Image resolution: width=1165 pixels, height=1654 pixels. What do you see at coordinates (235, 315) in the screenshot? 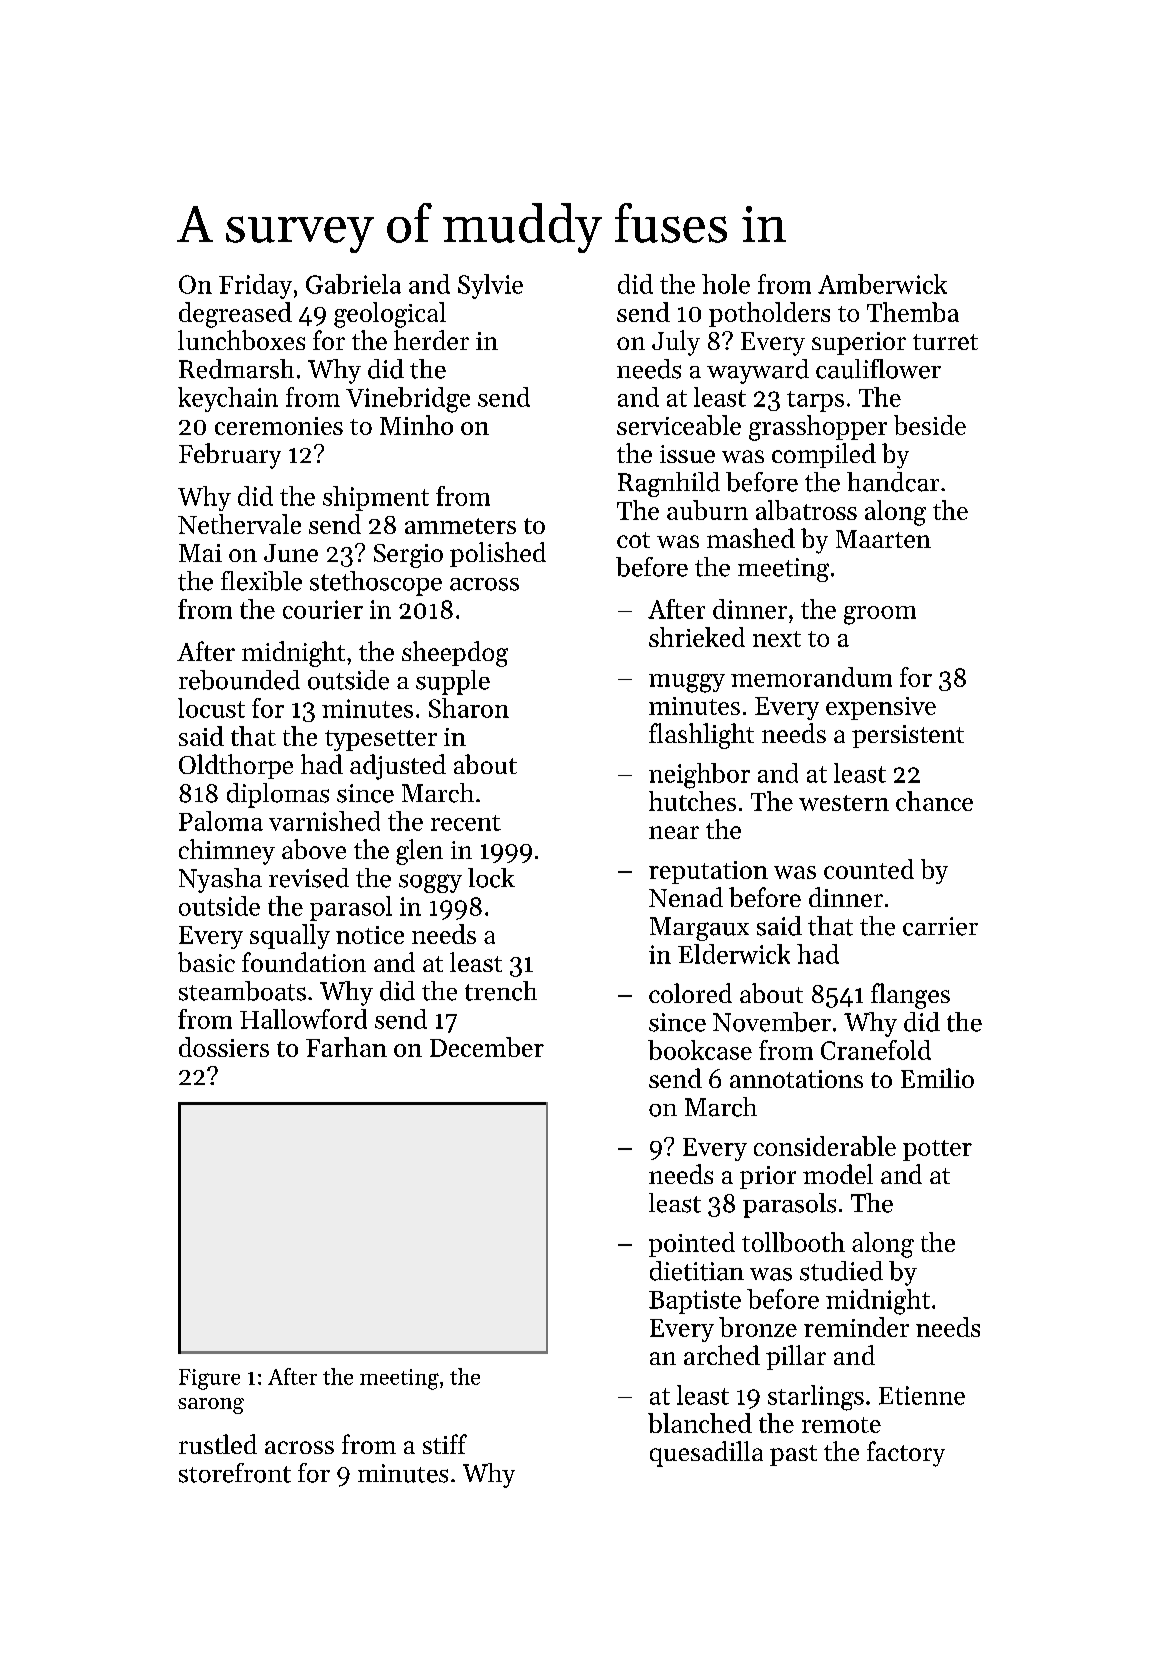
I see `degreased` at bounding box center [235, 315].
